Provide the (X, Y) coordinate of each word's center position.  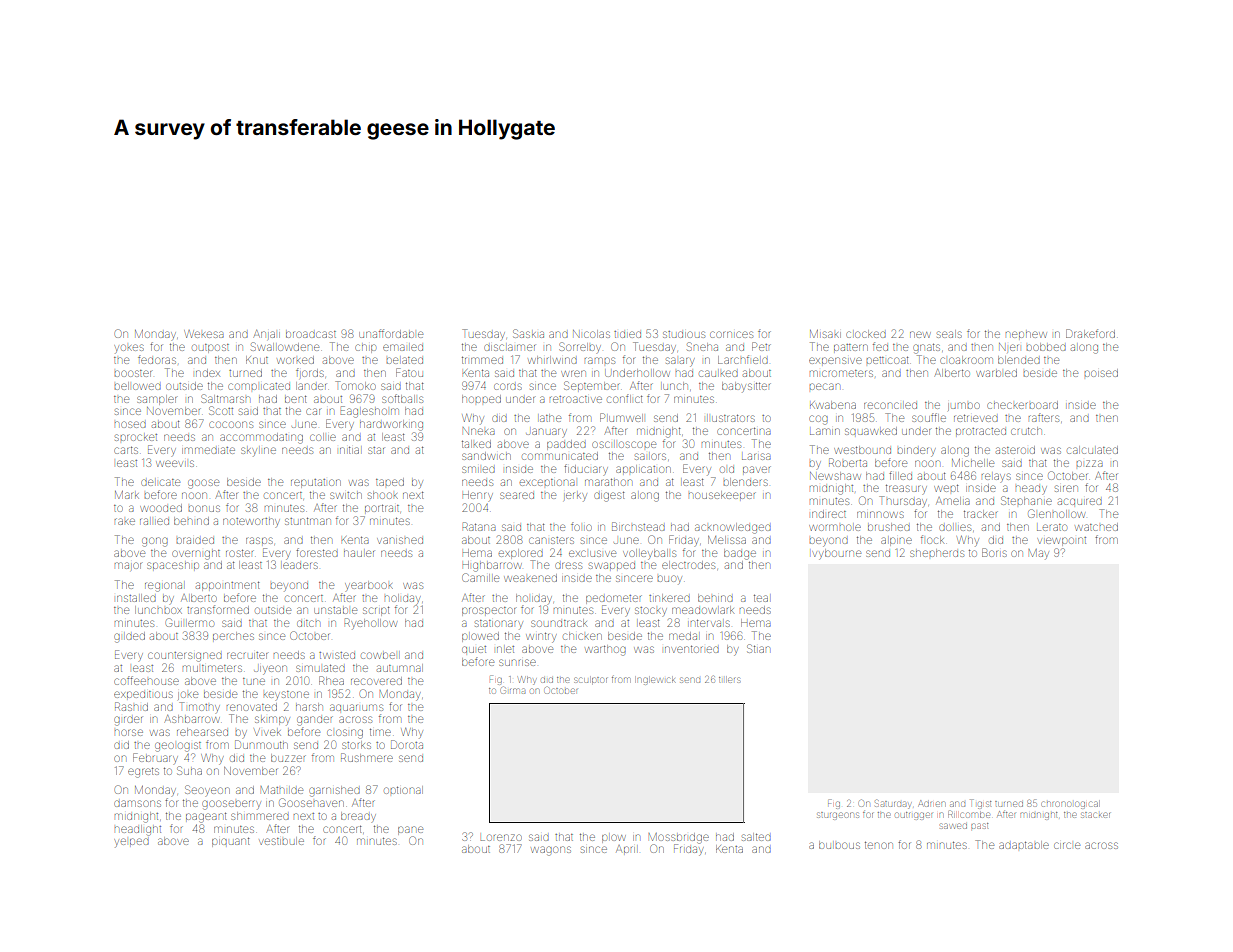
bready (358, 816)
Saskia (528, 333)
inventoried (692, 649)
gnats (926, 349)
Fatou (409, 372)
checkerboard (1022, 405)
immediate (208, 450)
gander (315, 721)
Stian (758, 648)
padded (566, 445)
